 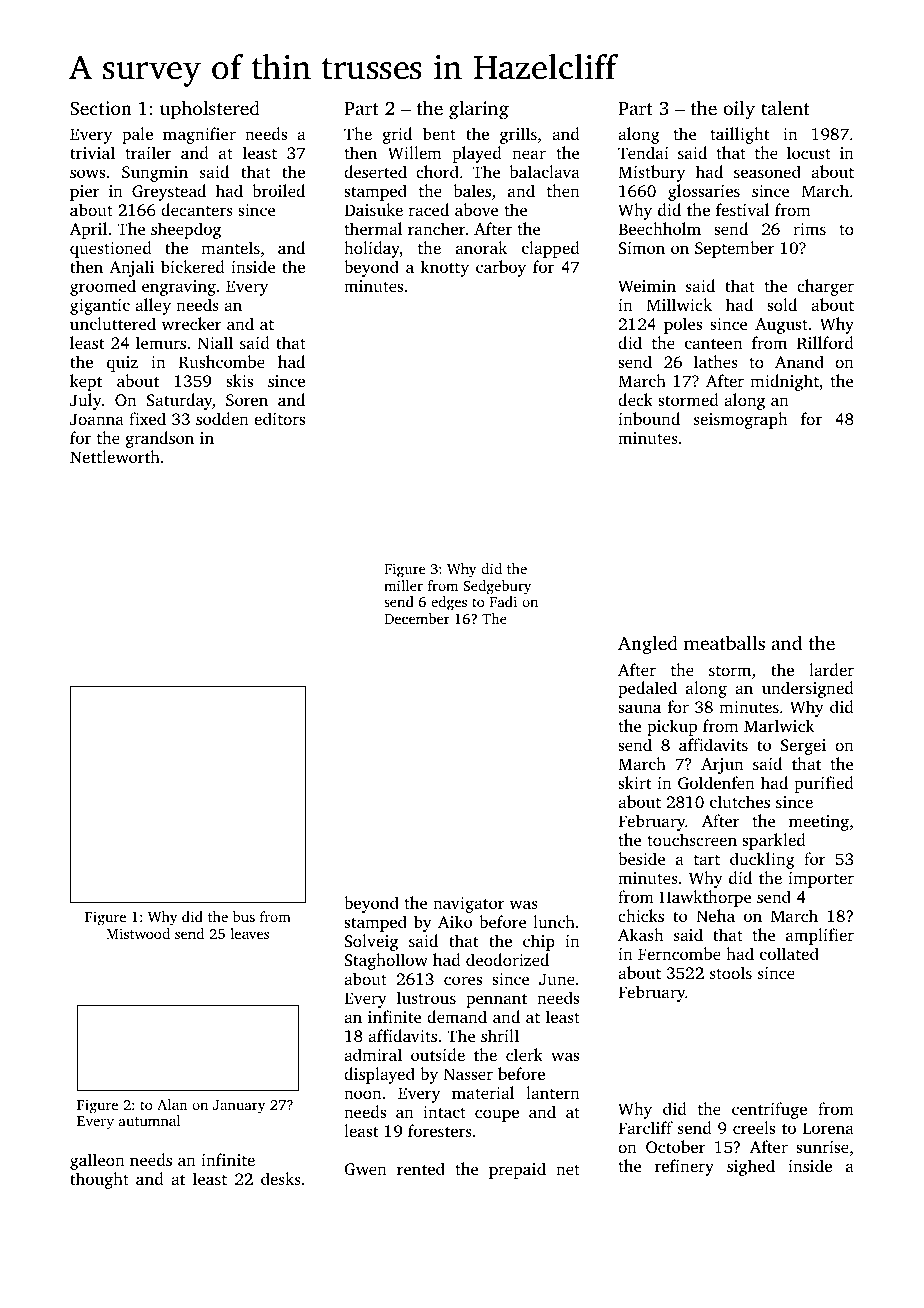 I want to click on knotty, so click(x=445, y=268).
